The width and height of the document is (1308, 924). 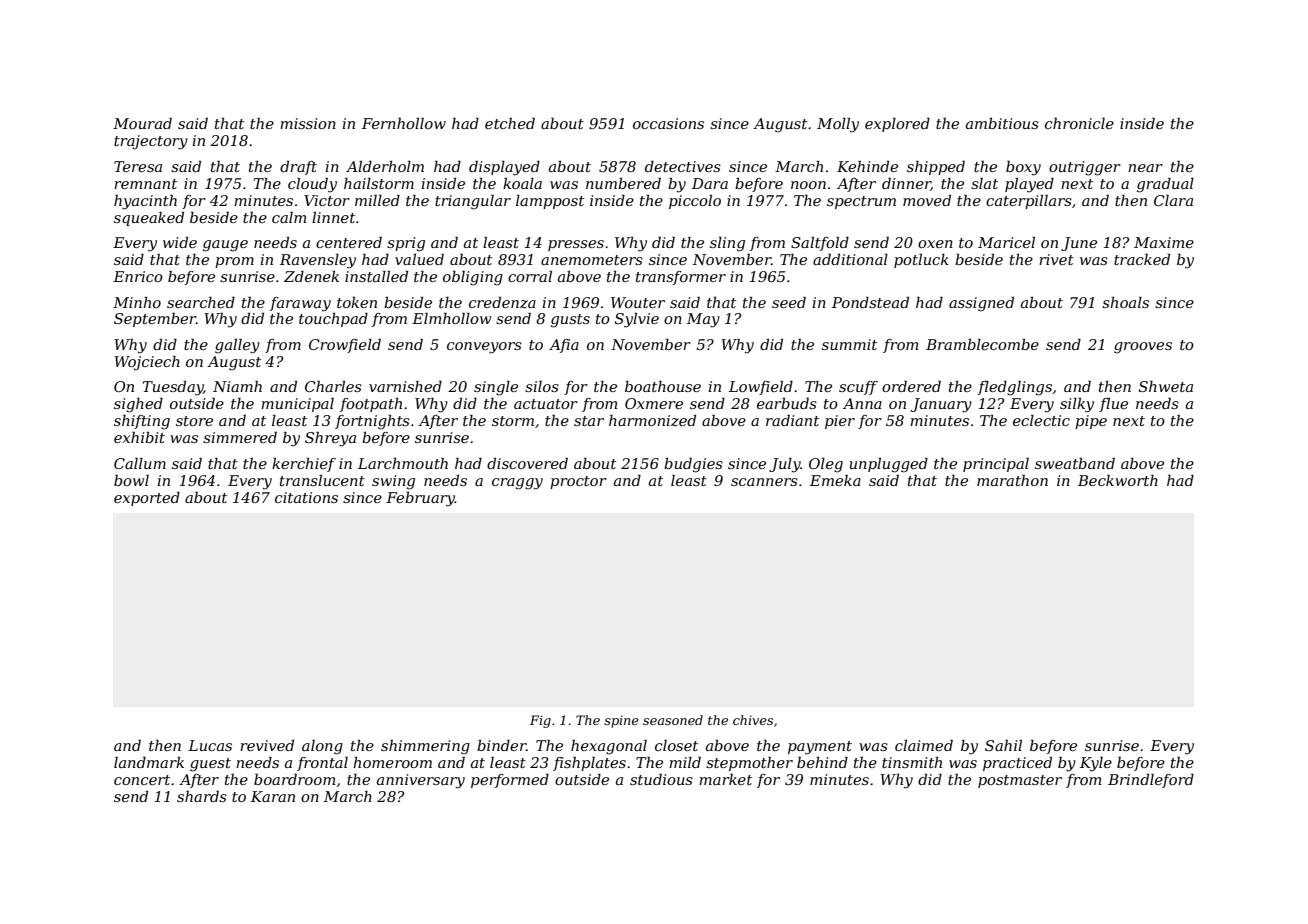 What do you see at coordinates (621, 721) in the document?
I see `spine` at bounding box center [621, 721].
